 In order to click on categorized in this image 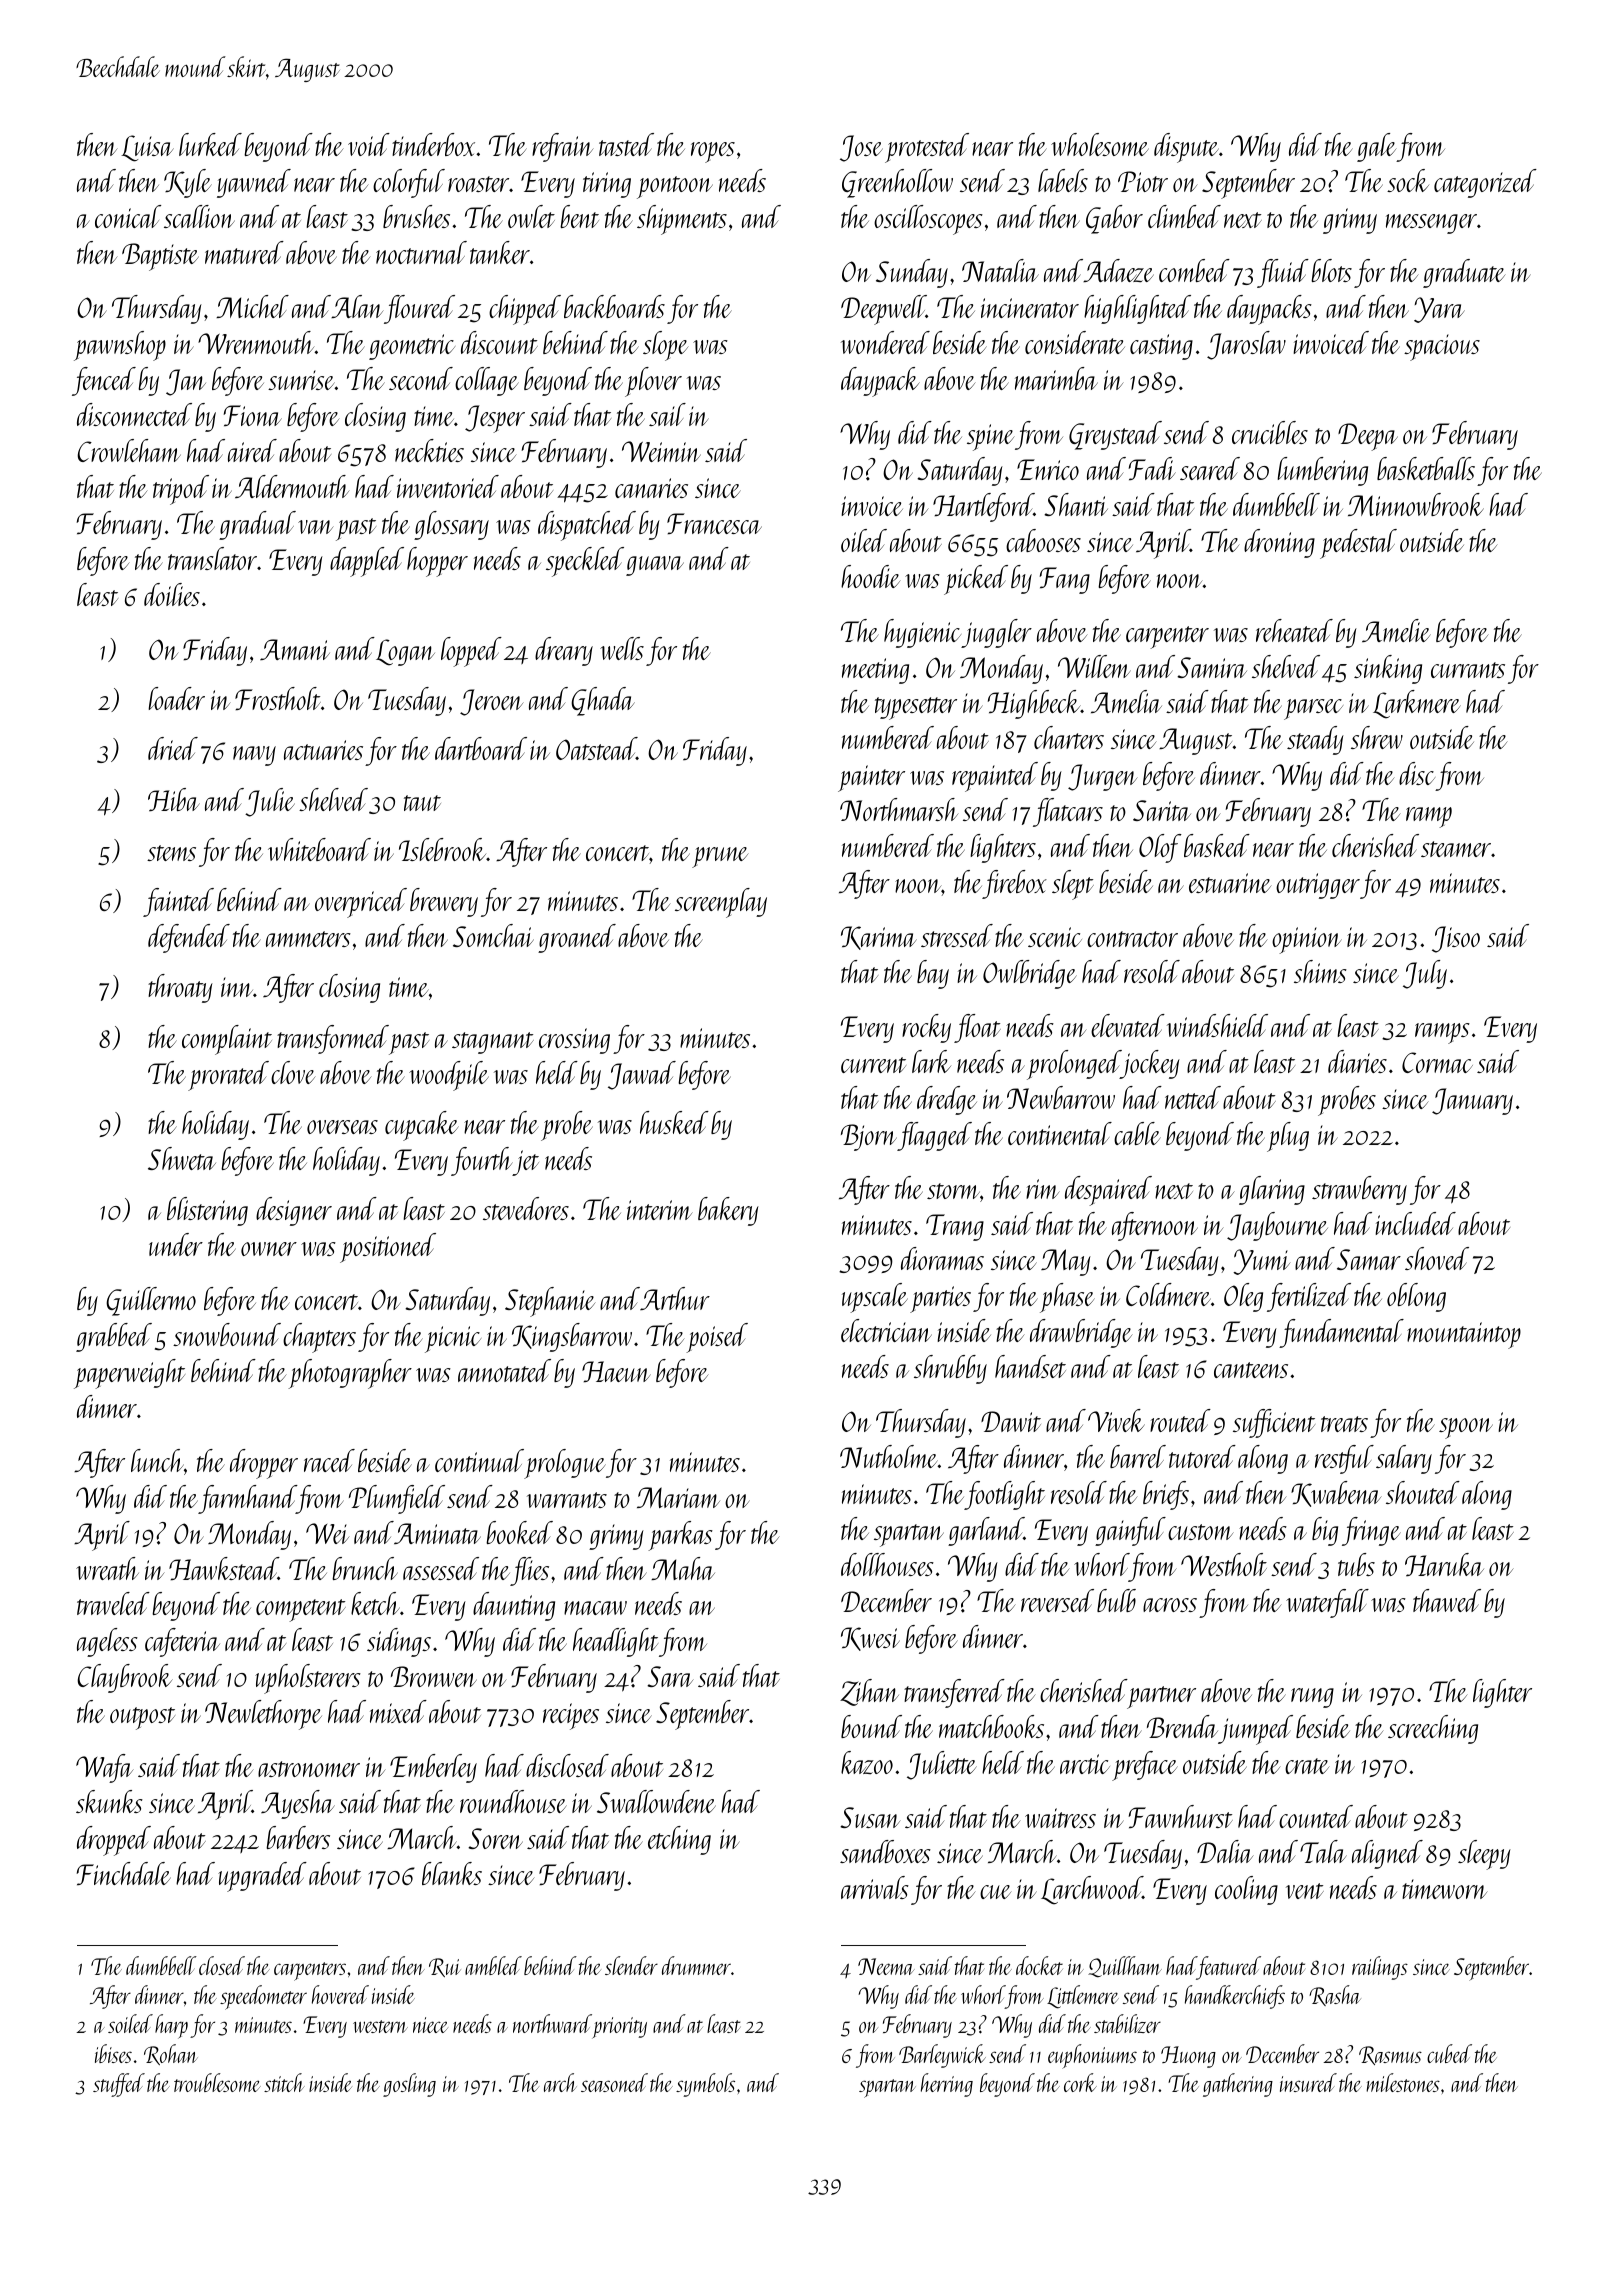, I will do `click(1485, 183)`.
